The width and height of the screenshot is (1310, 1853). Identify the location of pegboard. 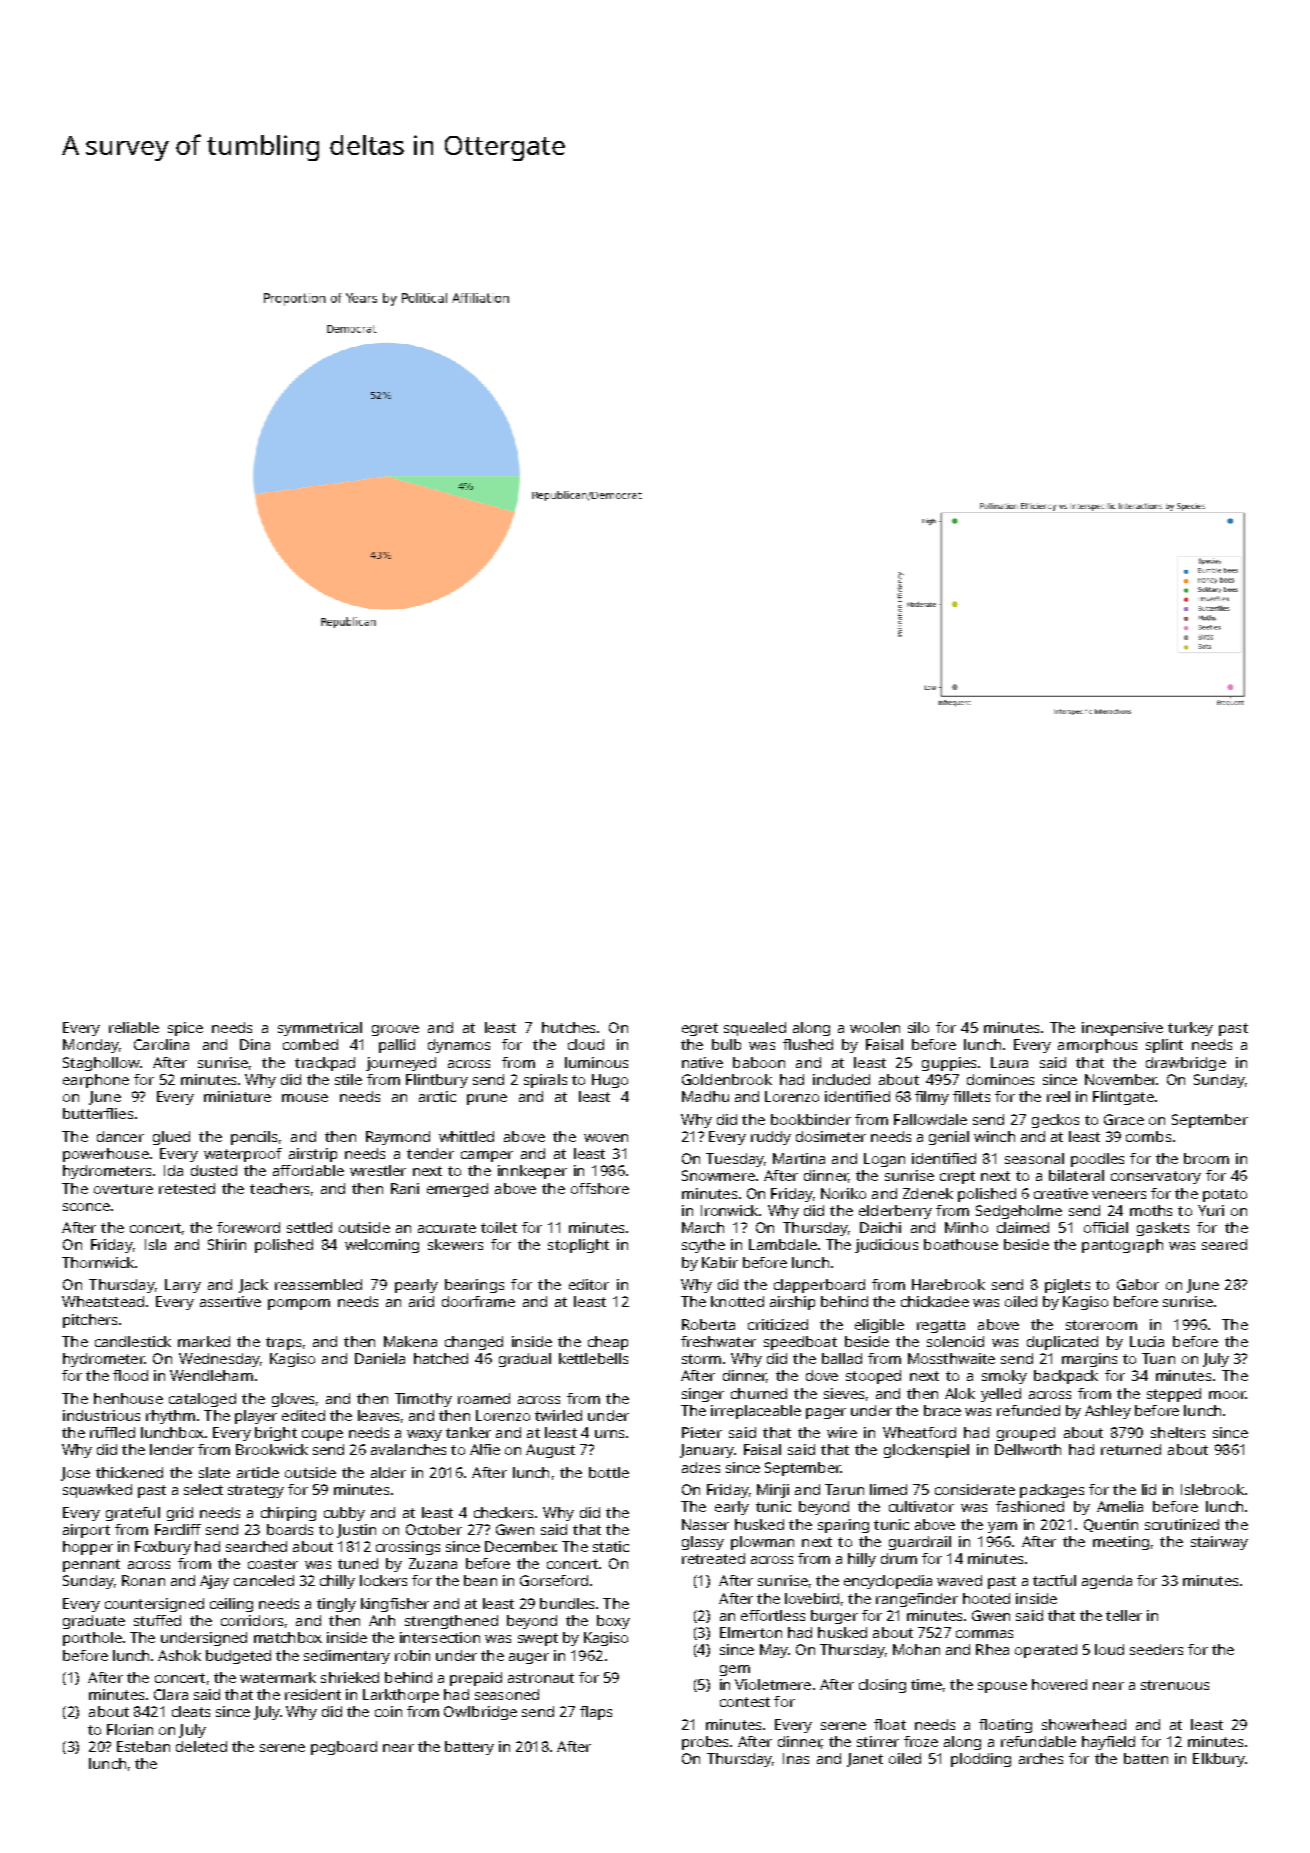
(344, 1748).
